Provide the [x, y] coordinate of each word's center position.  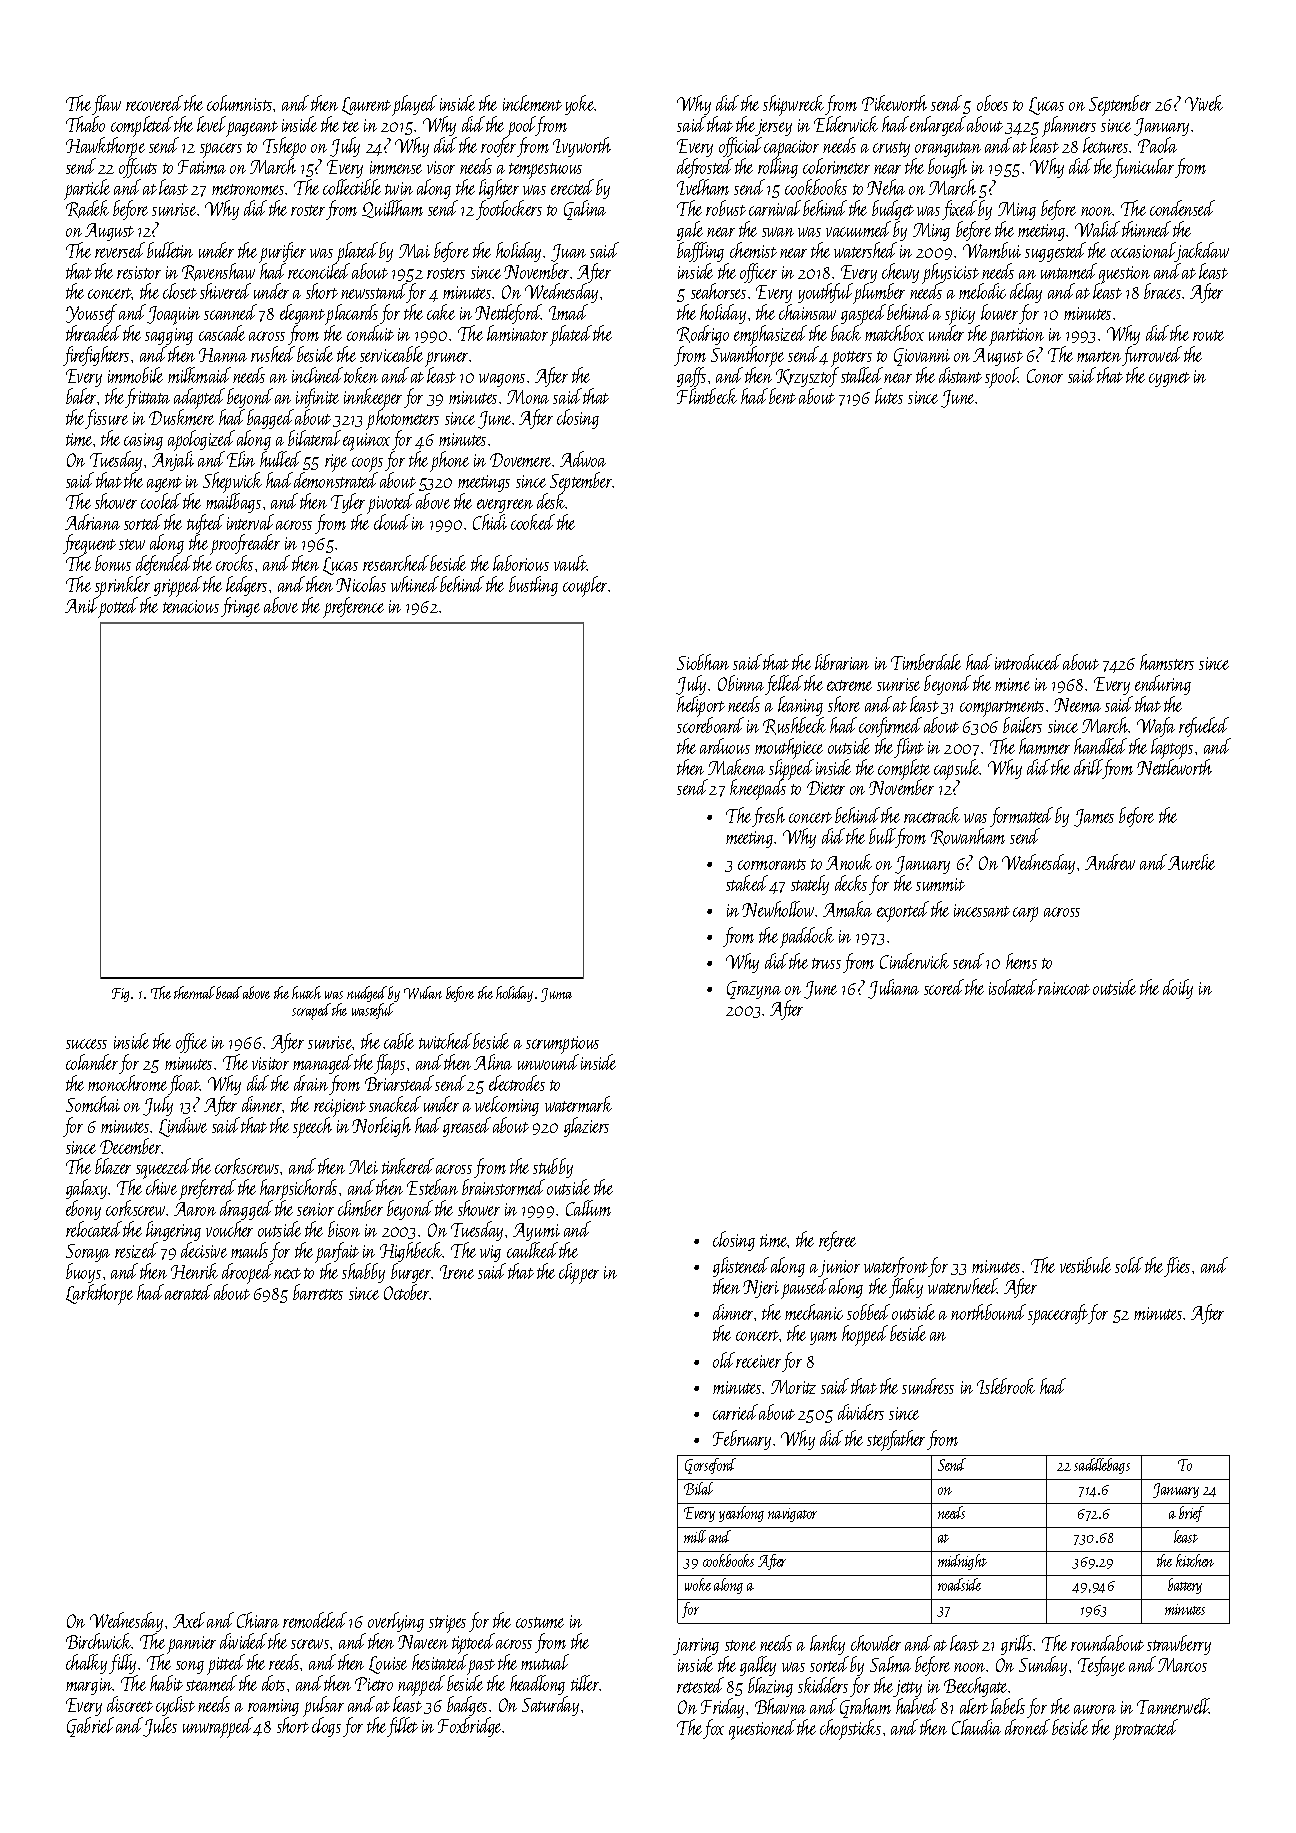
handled [1100, 746]
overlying [396, 1622]
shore [844, 704]
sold [1129, 1265]
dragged [246, 1210]
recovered [154, 103]
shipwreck [794, 105]
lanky [829, 1646]
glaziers [586, 1127]
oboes [992, 103]
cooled [161, 501]
